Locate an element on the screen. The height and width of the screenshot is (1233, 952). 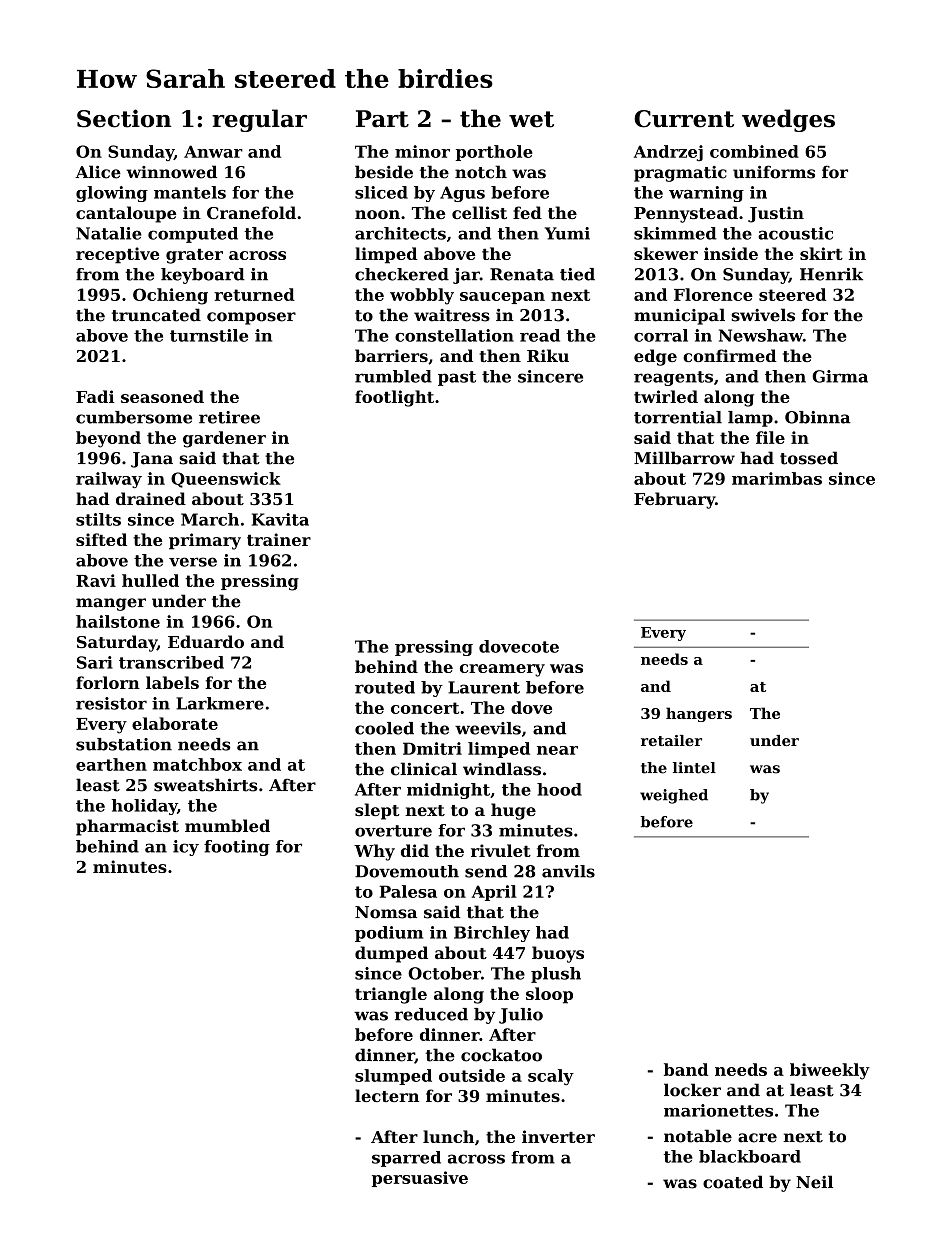
sparred is located at coordinates (406, 1159).
